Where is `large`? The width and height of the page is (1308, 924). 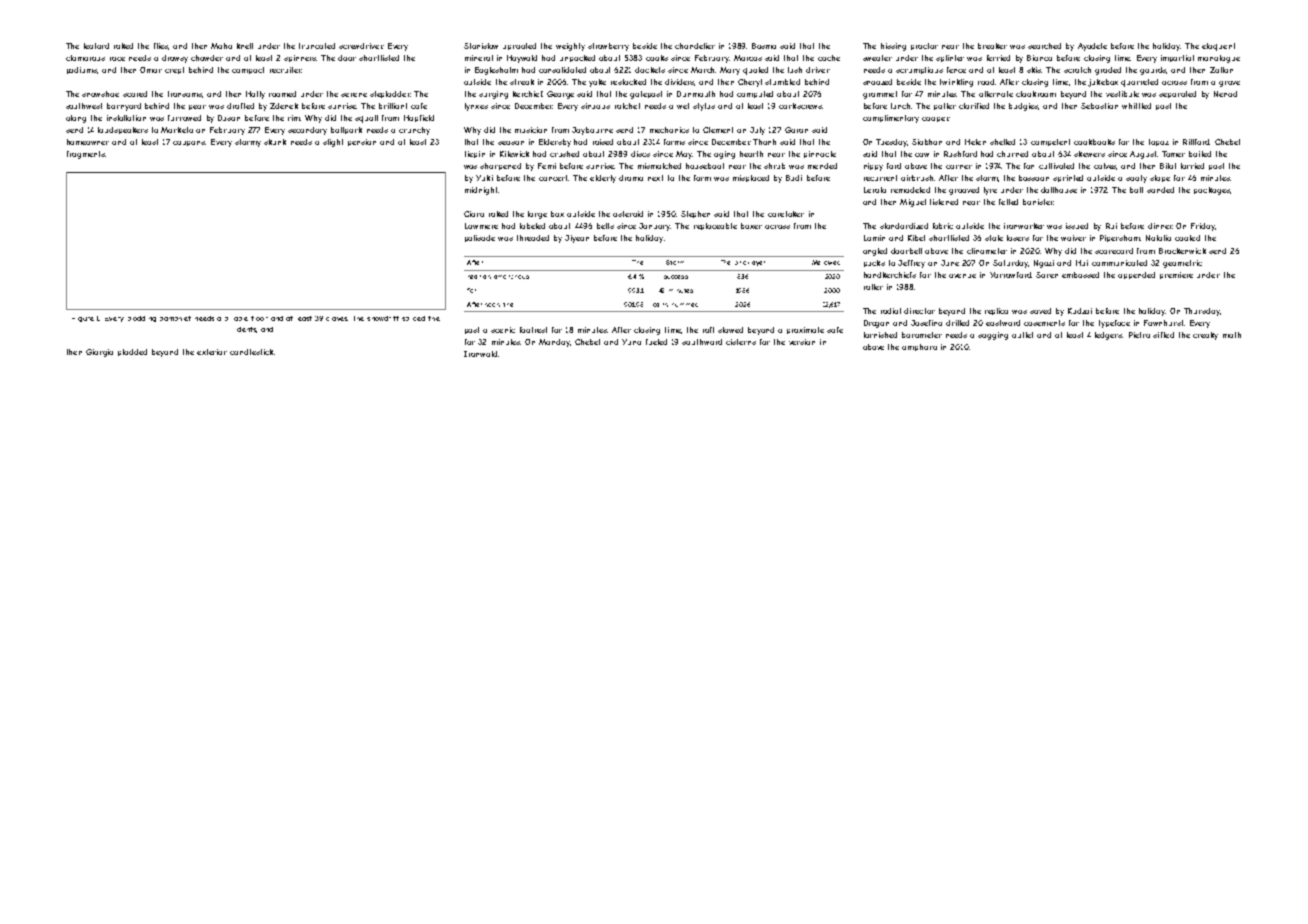
large is located at coordinates (537, 215).
